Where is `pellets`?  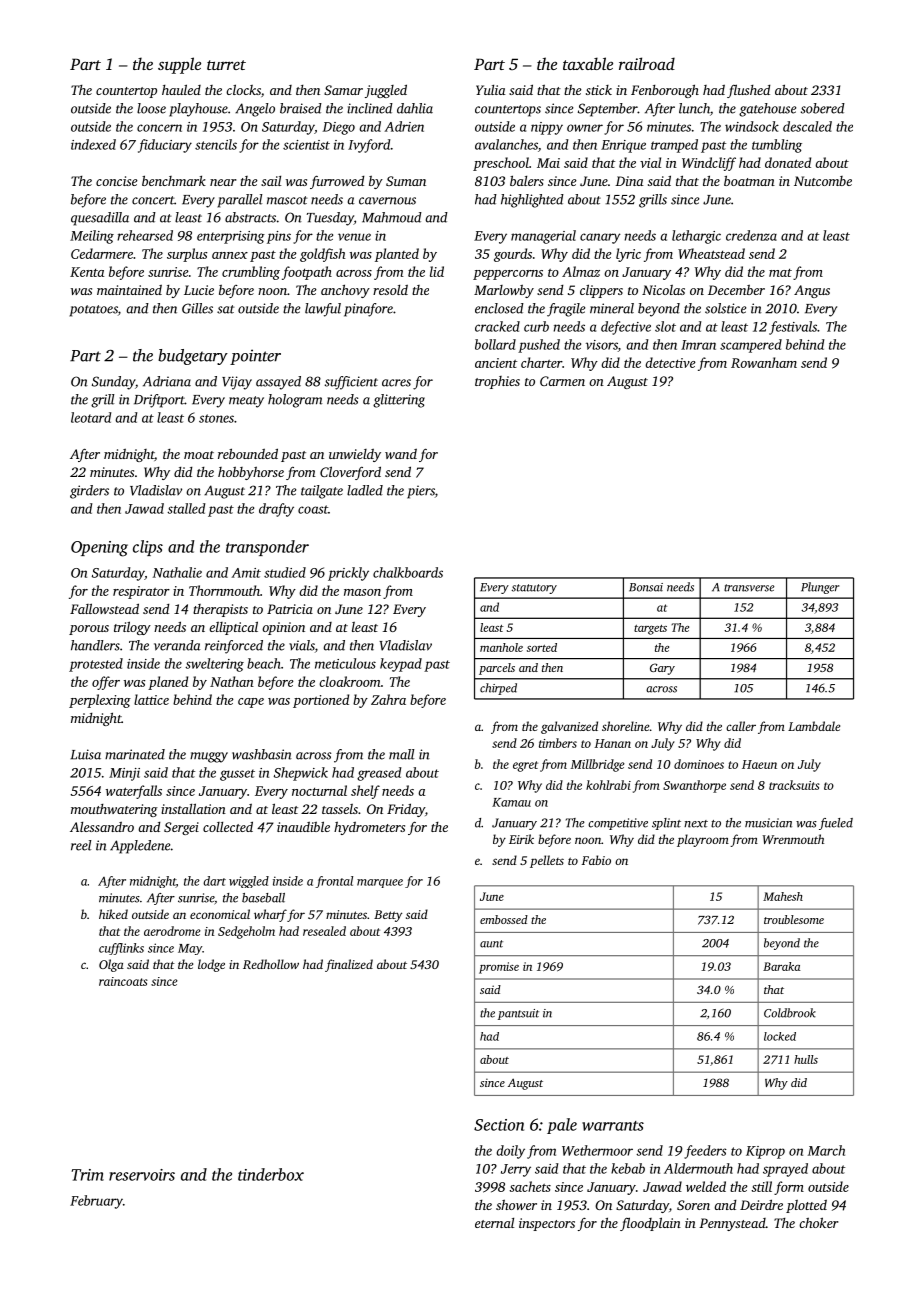 pellets is located at coordinates (547, 861).
